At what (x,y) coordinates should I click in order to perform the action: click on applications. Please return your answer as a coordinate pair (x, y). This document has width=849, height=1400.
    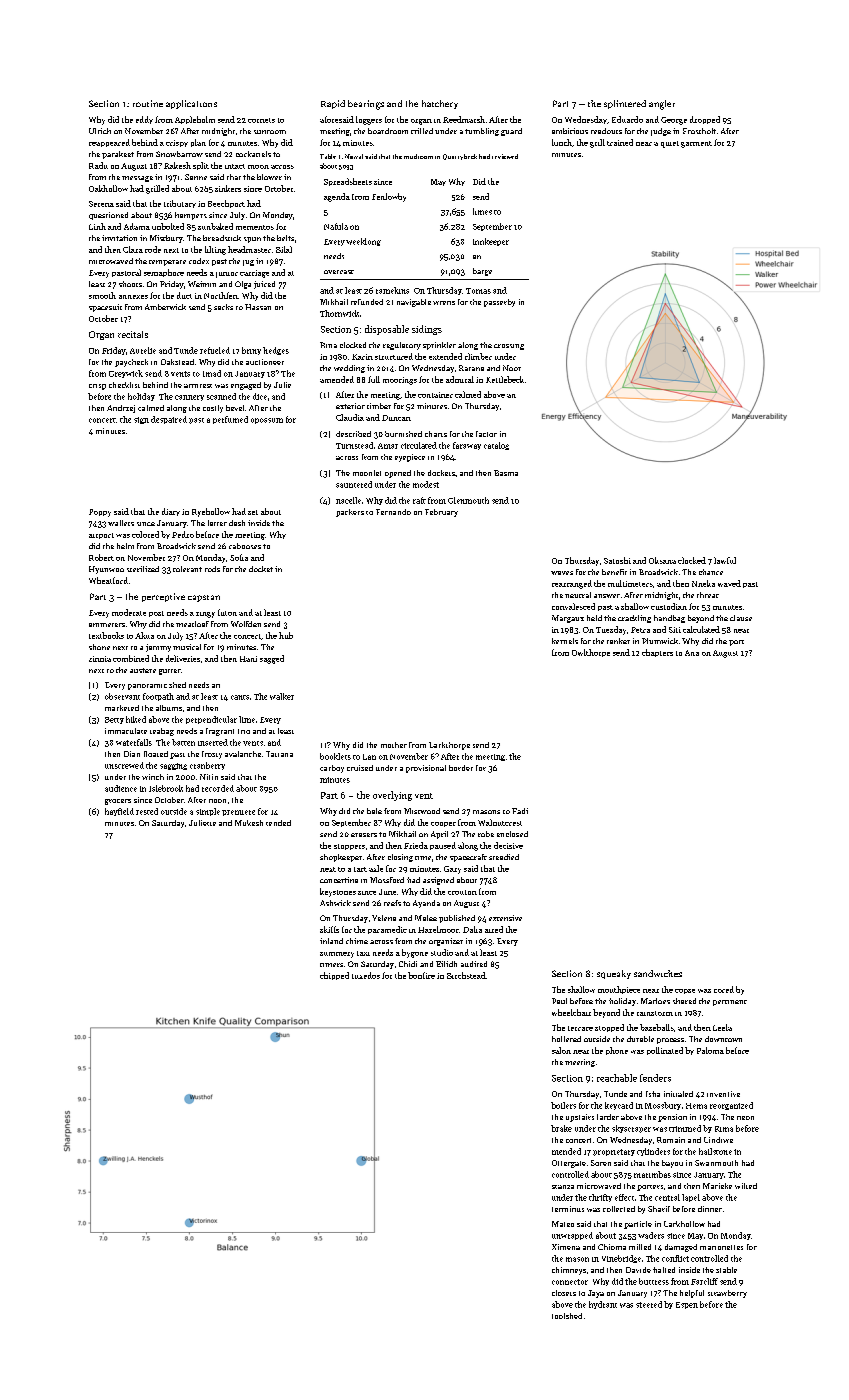
    Looking at the image, I should click on (191, 104).
